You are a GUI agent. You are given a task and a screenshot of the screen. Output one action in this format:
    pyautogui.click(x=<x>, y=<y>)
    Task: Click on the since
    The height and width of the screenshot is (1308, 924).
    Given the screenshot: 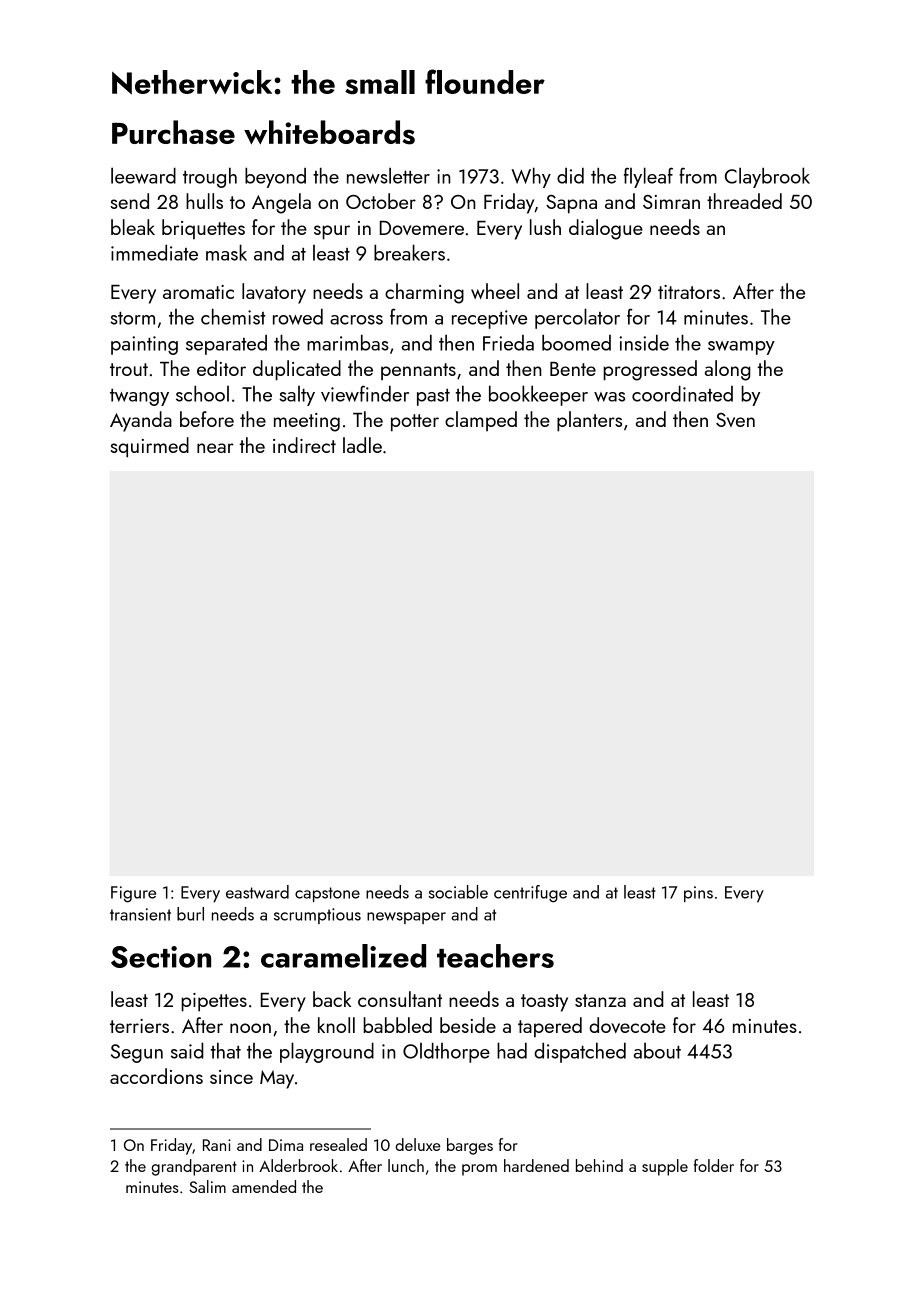 What is the action you would take?
    pyautogui.click(x=231, y=1077)
